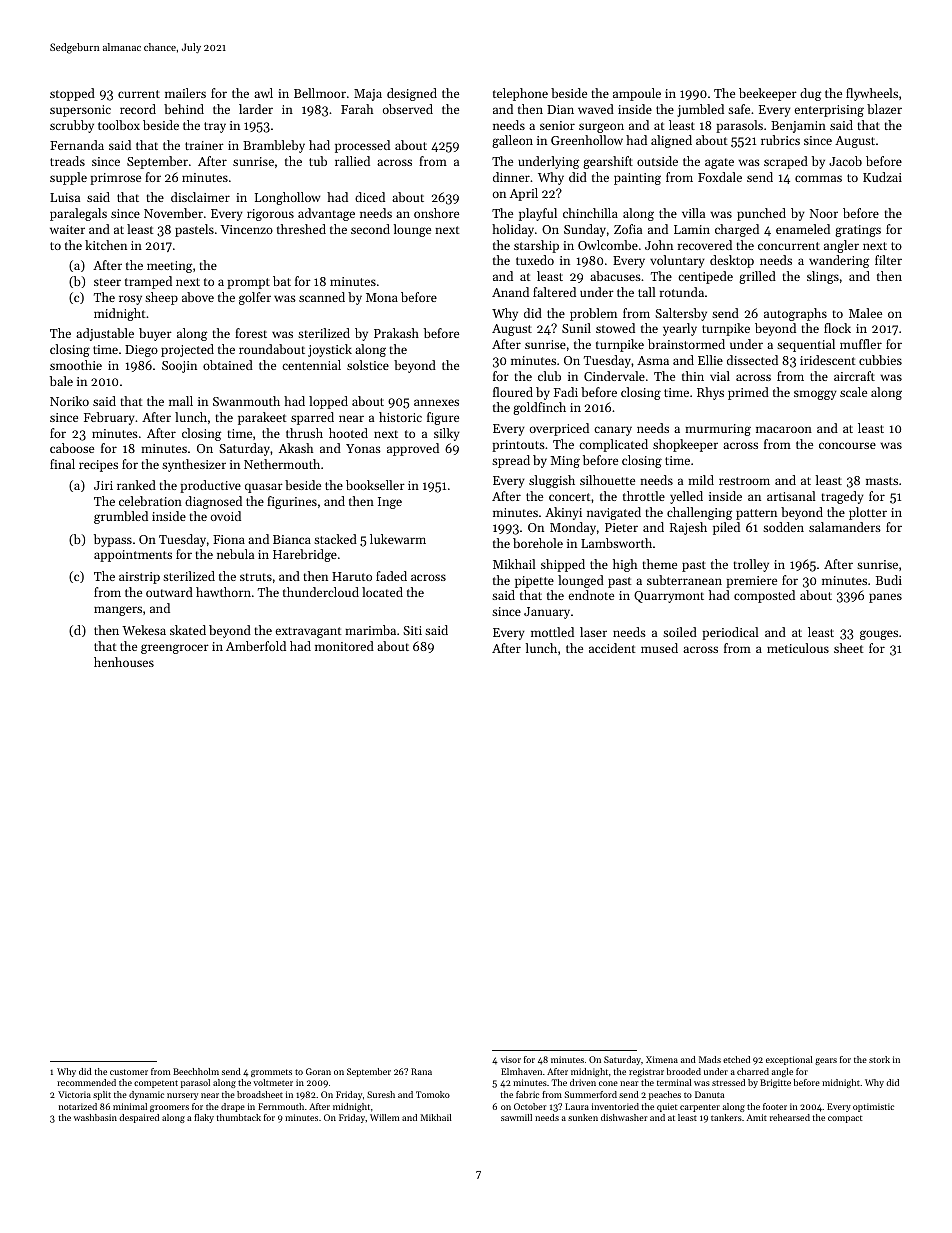 This screenshot has width=952, height=1233. I want to click on exceptional, so click(789, 1060).
